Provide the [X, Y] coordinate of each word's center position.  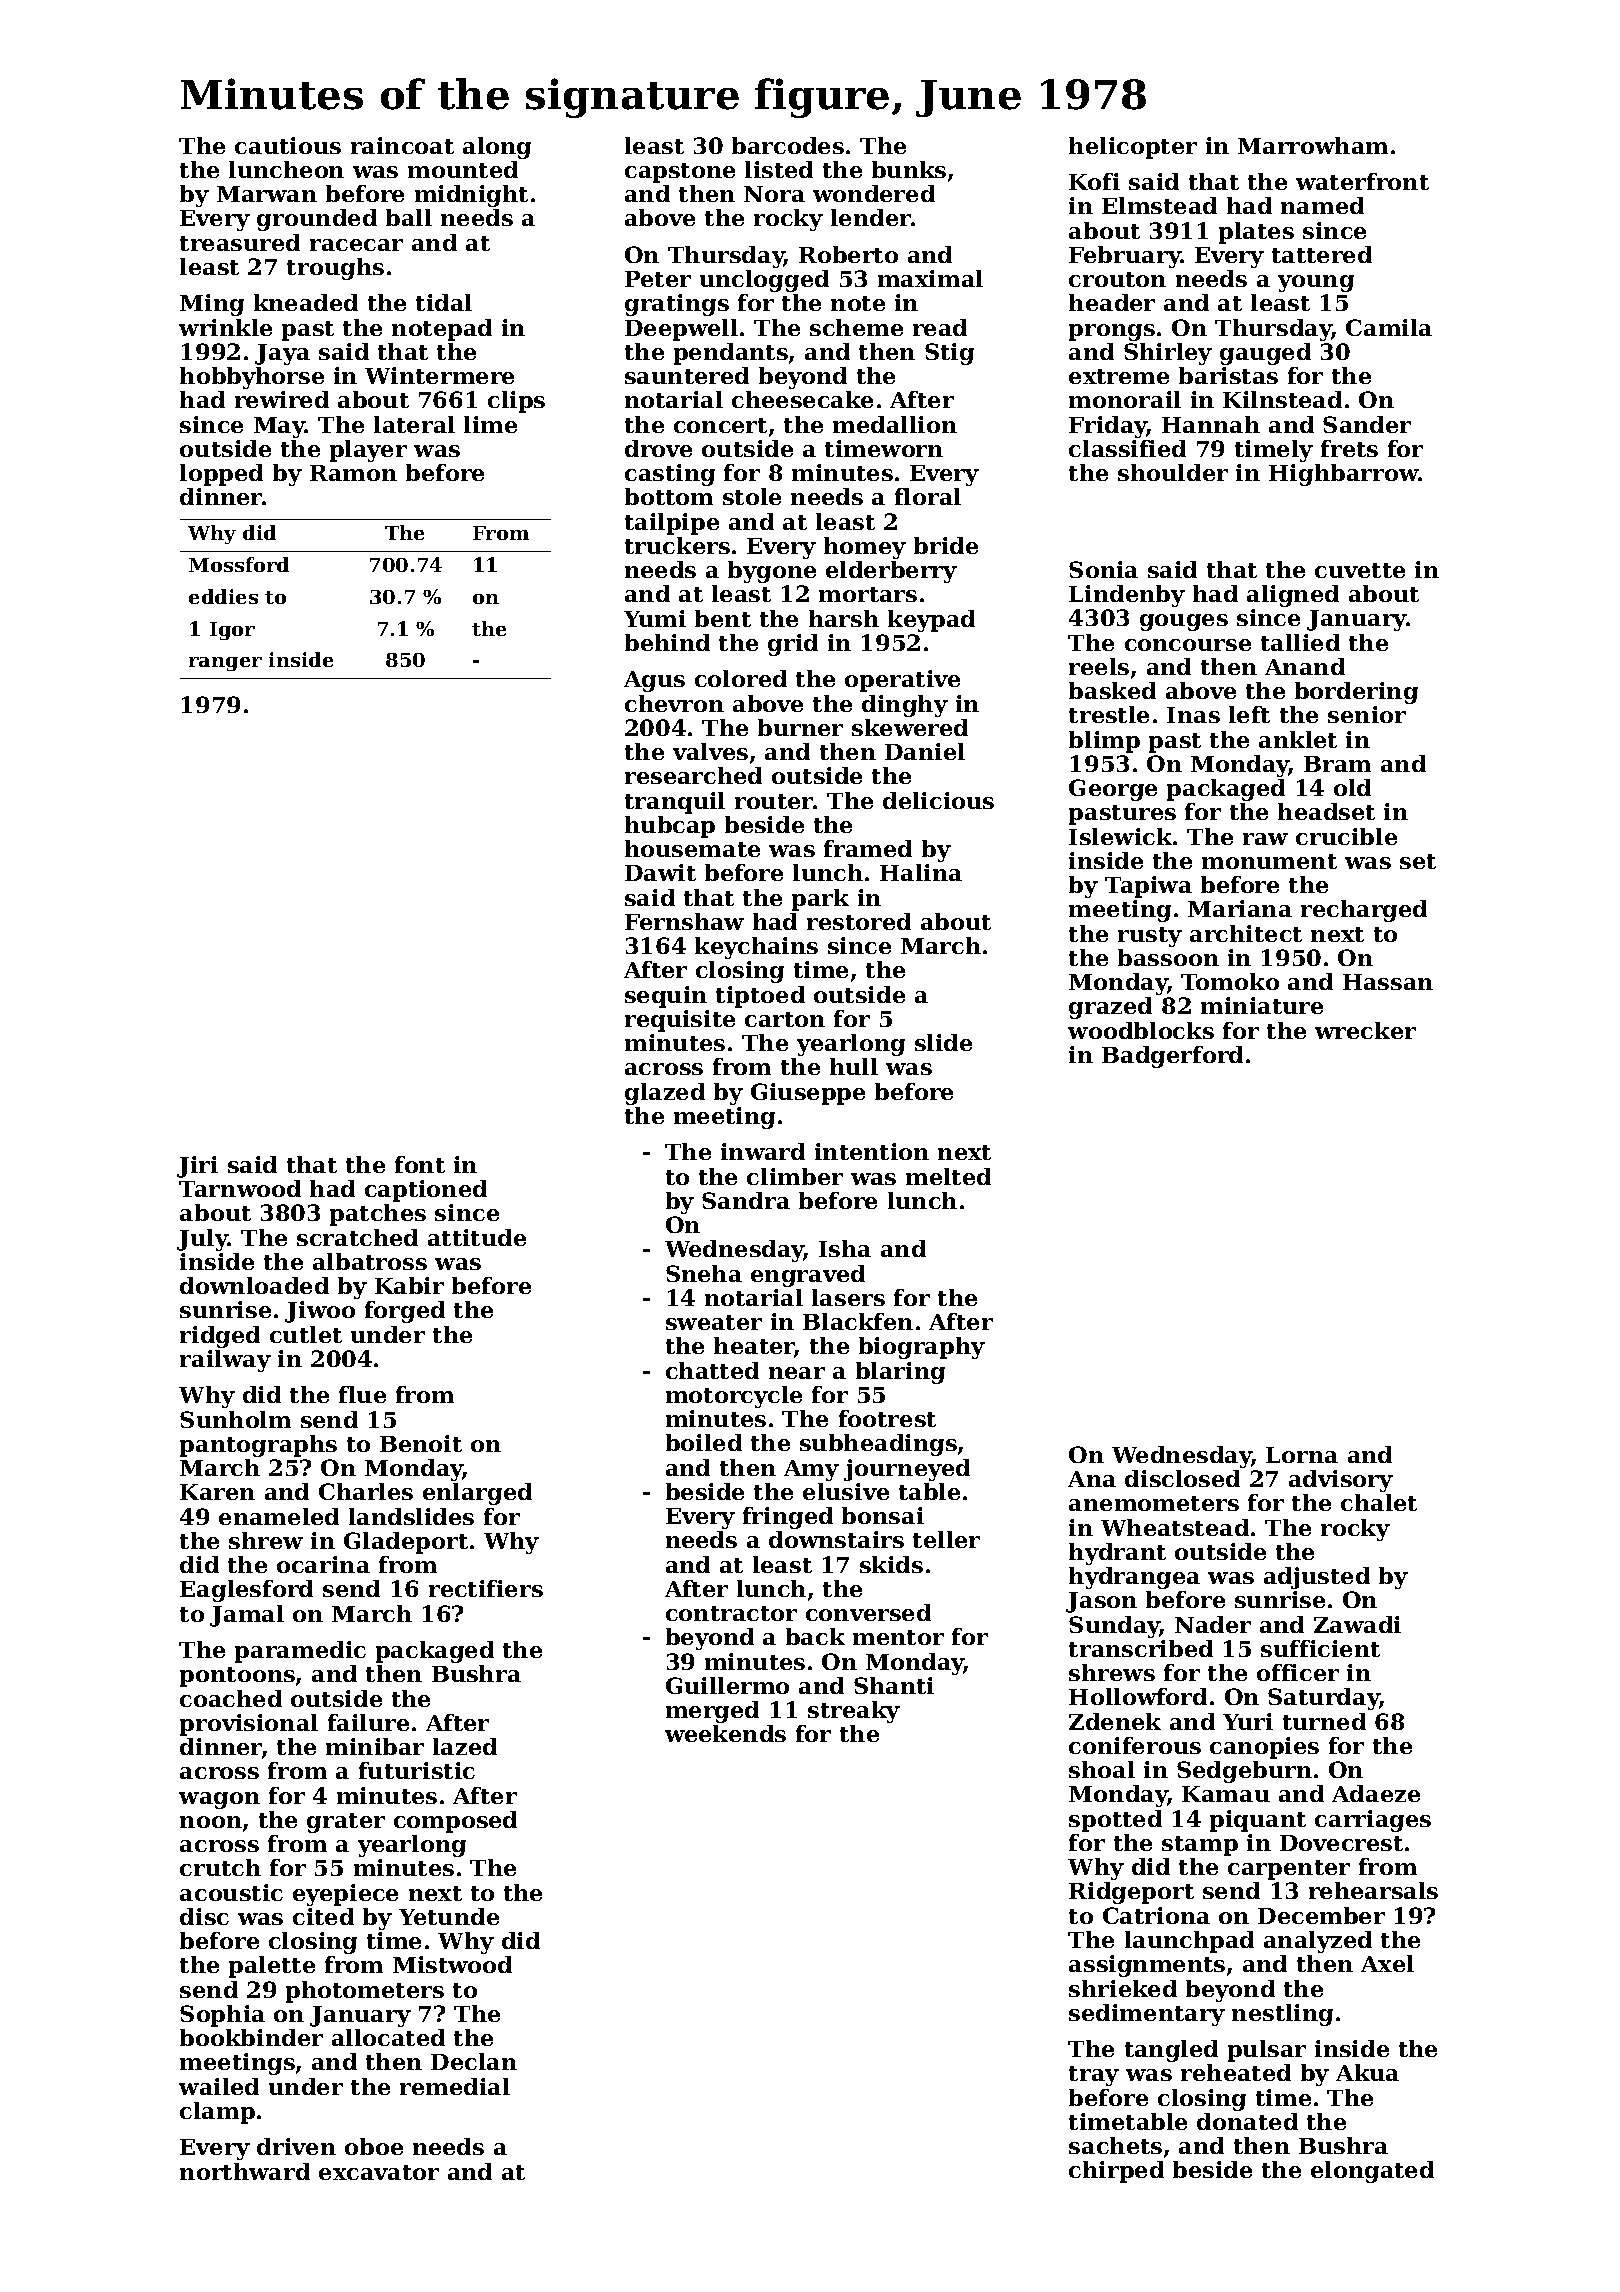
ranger [225, 664]
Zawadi [1357, 1624]
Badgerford [1172, 1057]
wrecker [1365, 1030]
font [420, 1164]
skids [891, 1564]
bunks [909, 169]
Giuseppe [808, 1094]
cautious [288, 145]
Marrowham [1313, 145]
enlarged [477, 1494]
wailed [219, 2086]
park [820, 900]
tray [1094, 2076]
